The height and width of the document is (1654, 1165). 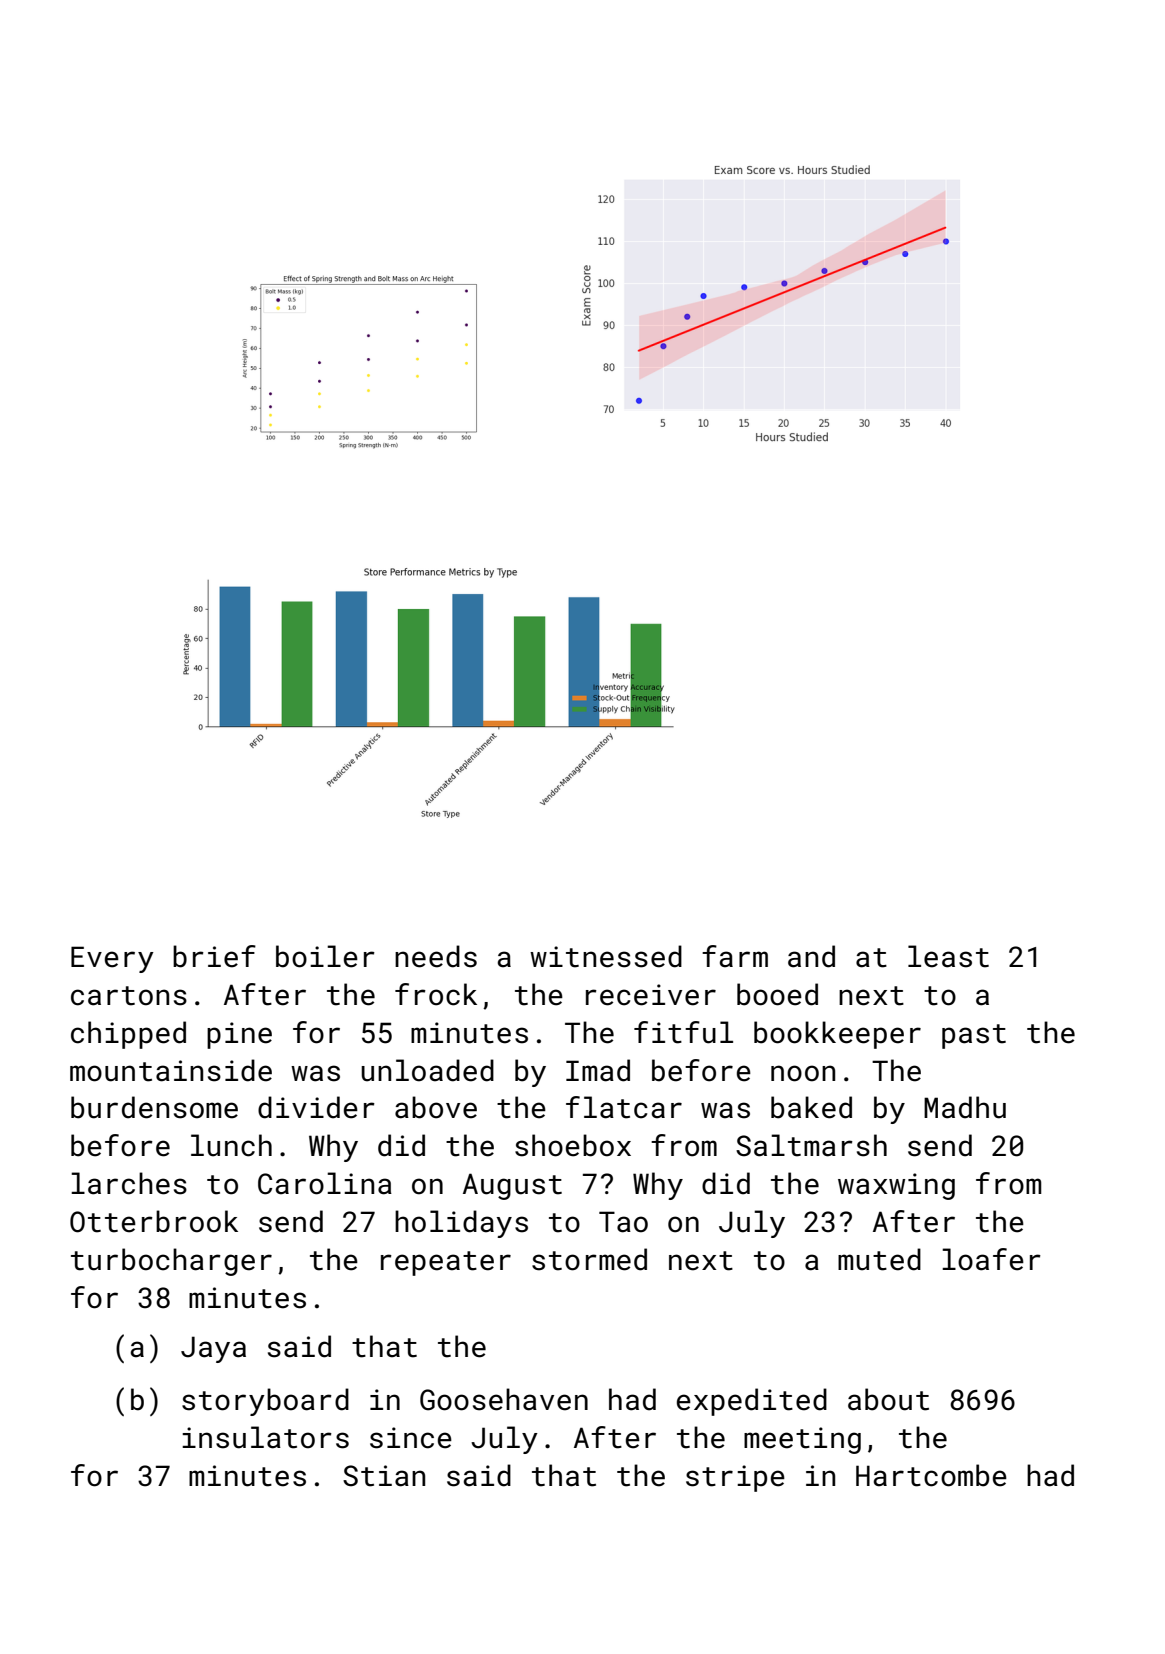 I want to click on Tao, so click(x=623, y=1222).
